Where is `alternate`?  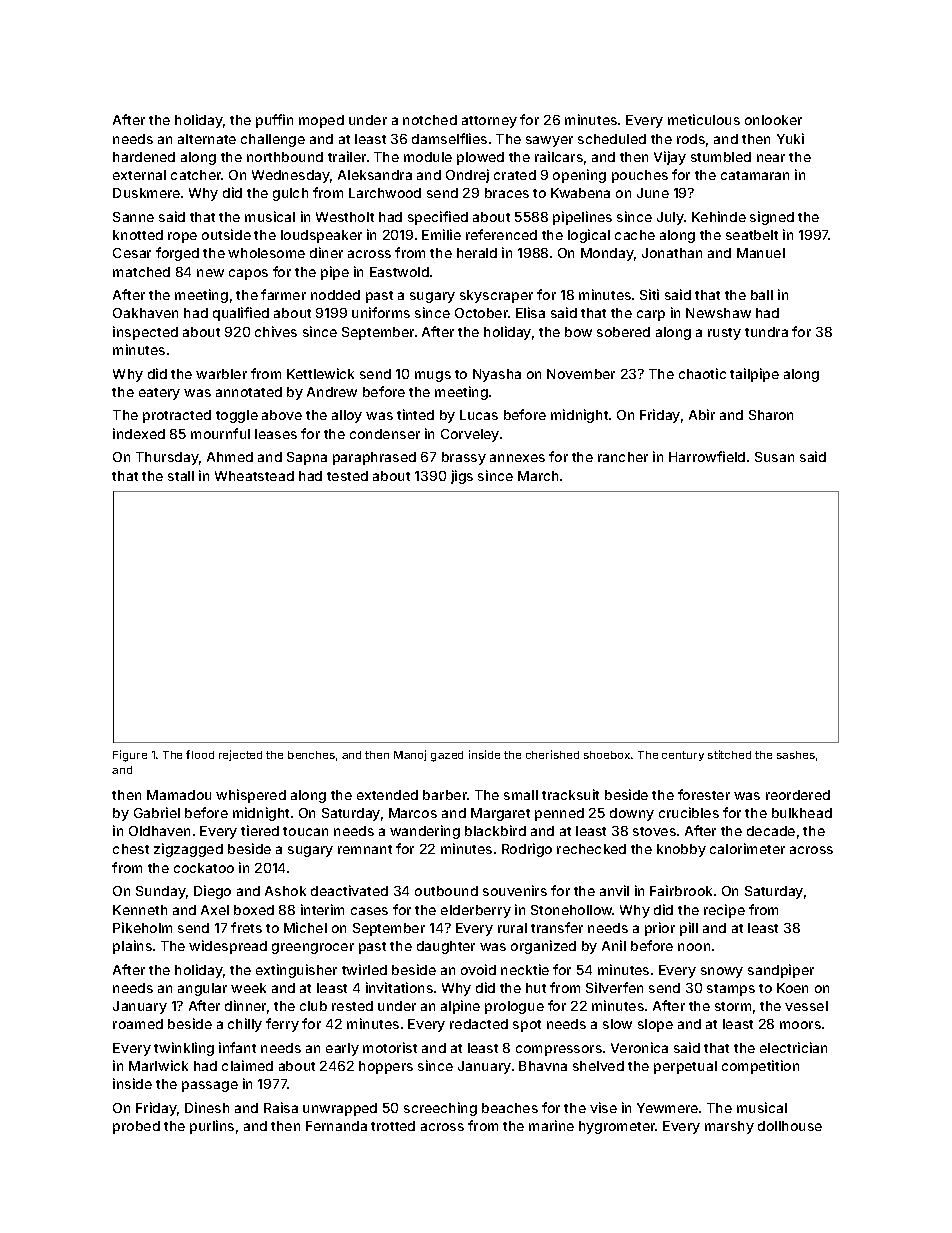 alternate is located at coordinates (207, 139).
